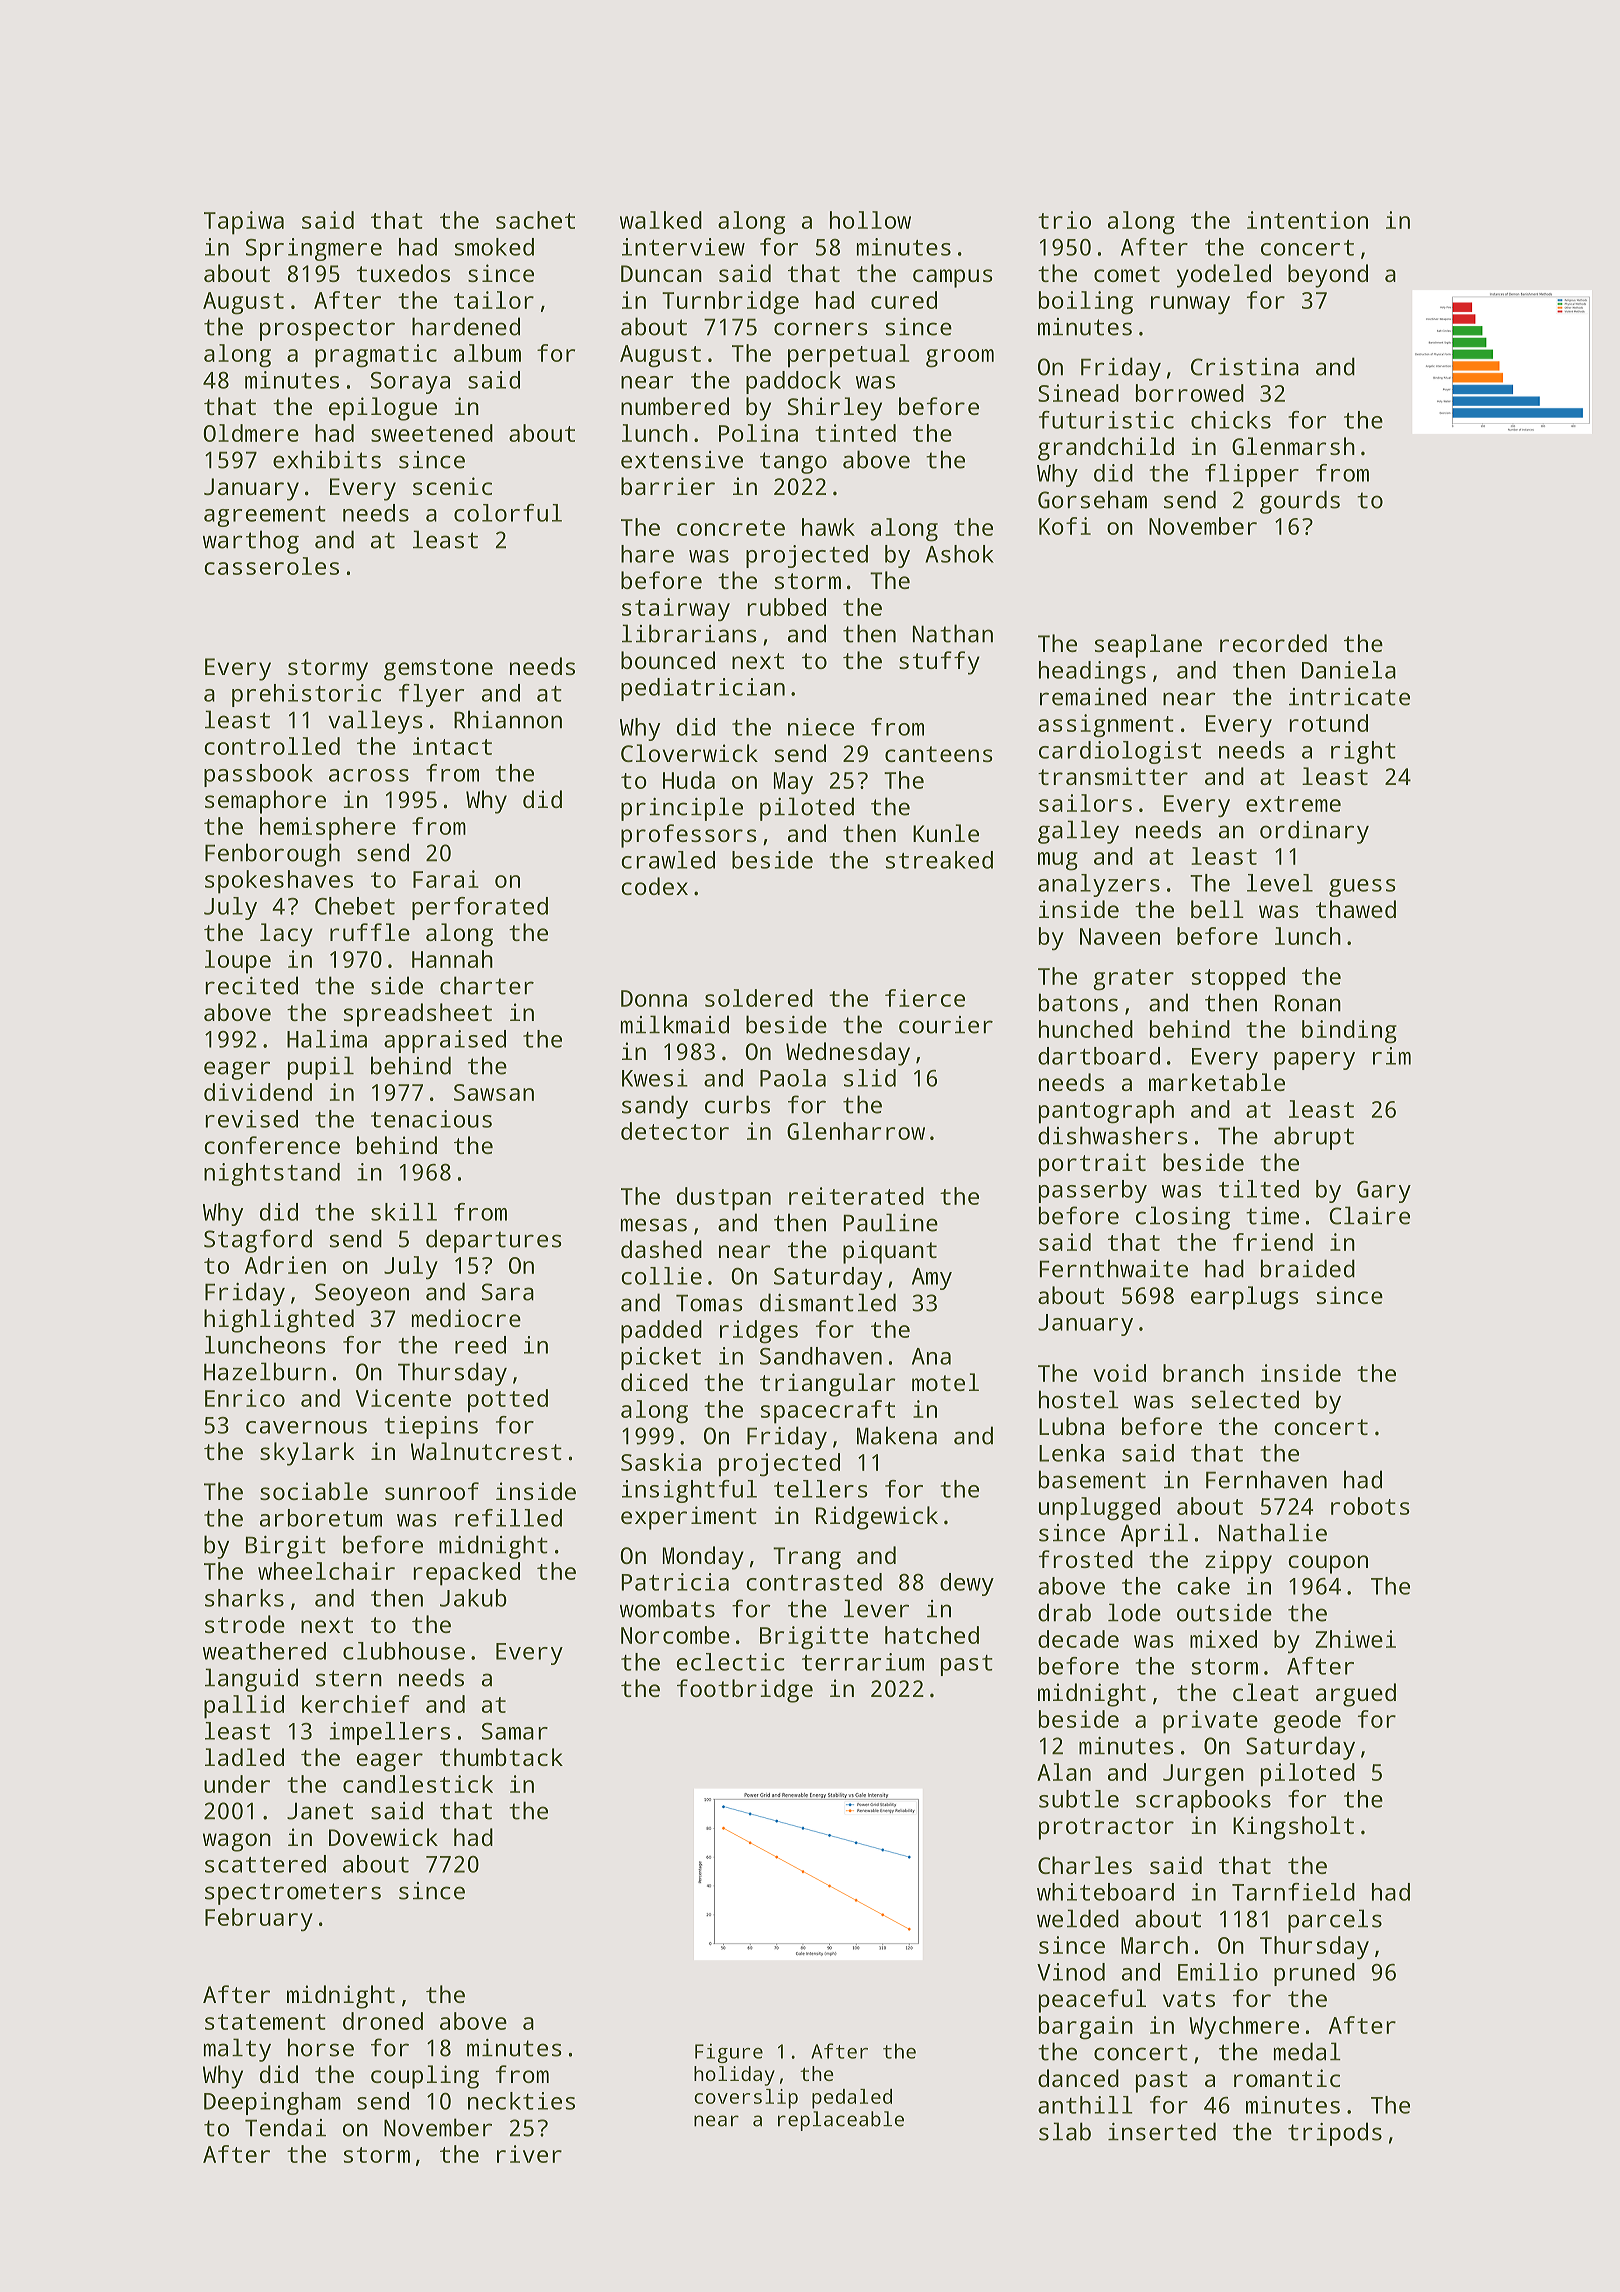 Image resolution: width=1620 pixels, height=2292 pixels. What do you see at coordinates (1370, 1506) in the document?
I see `robots` at bounding box center [1370, 1506].
